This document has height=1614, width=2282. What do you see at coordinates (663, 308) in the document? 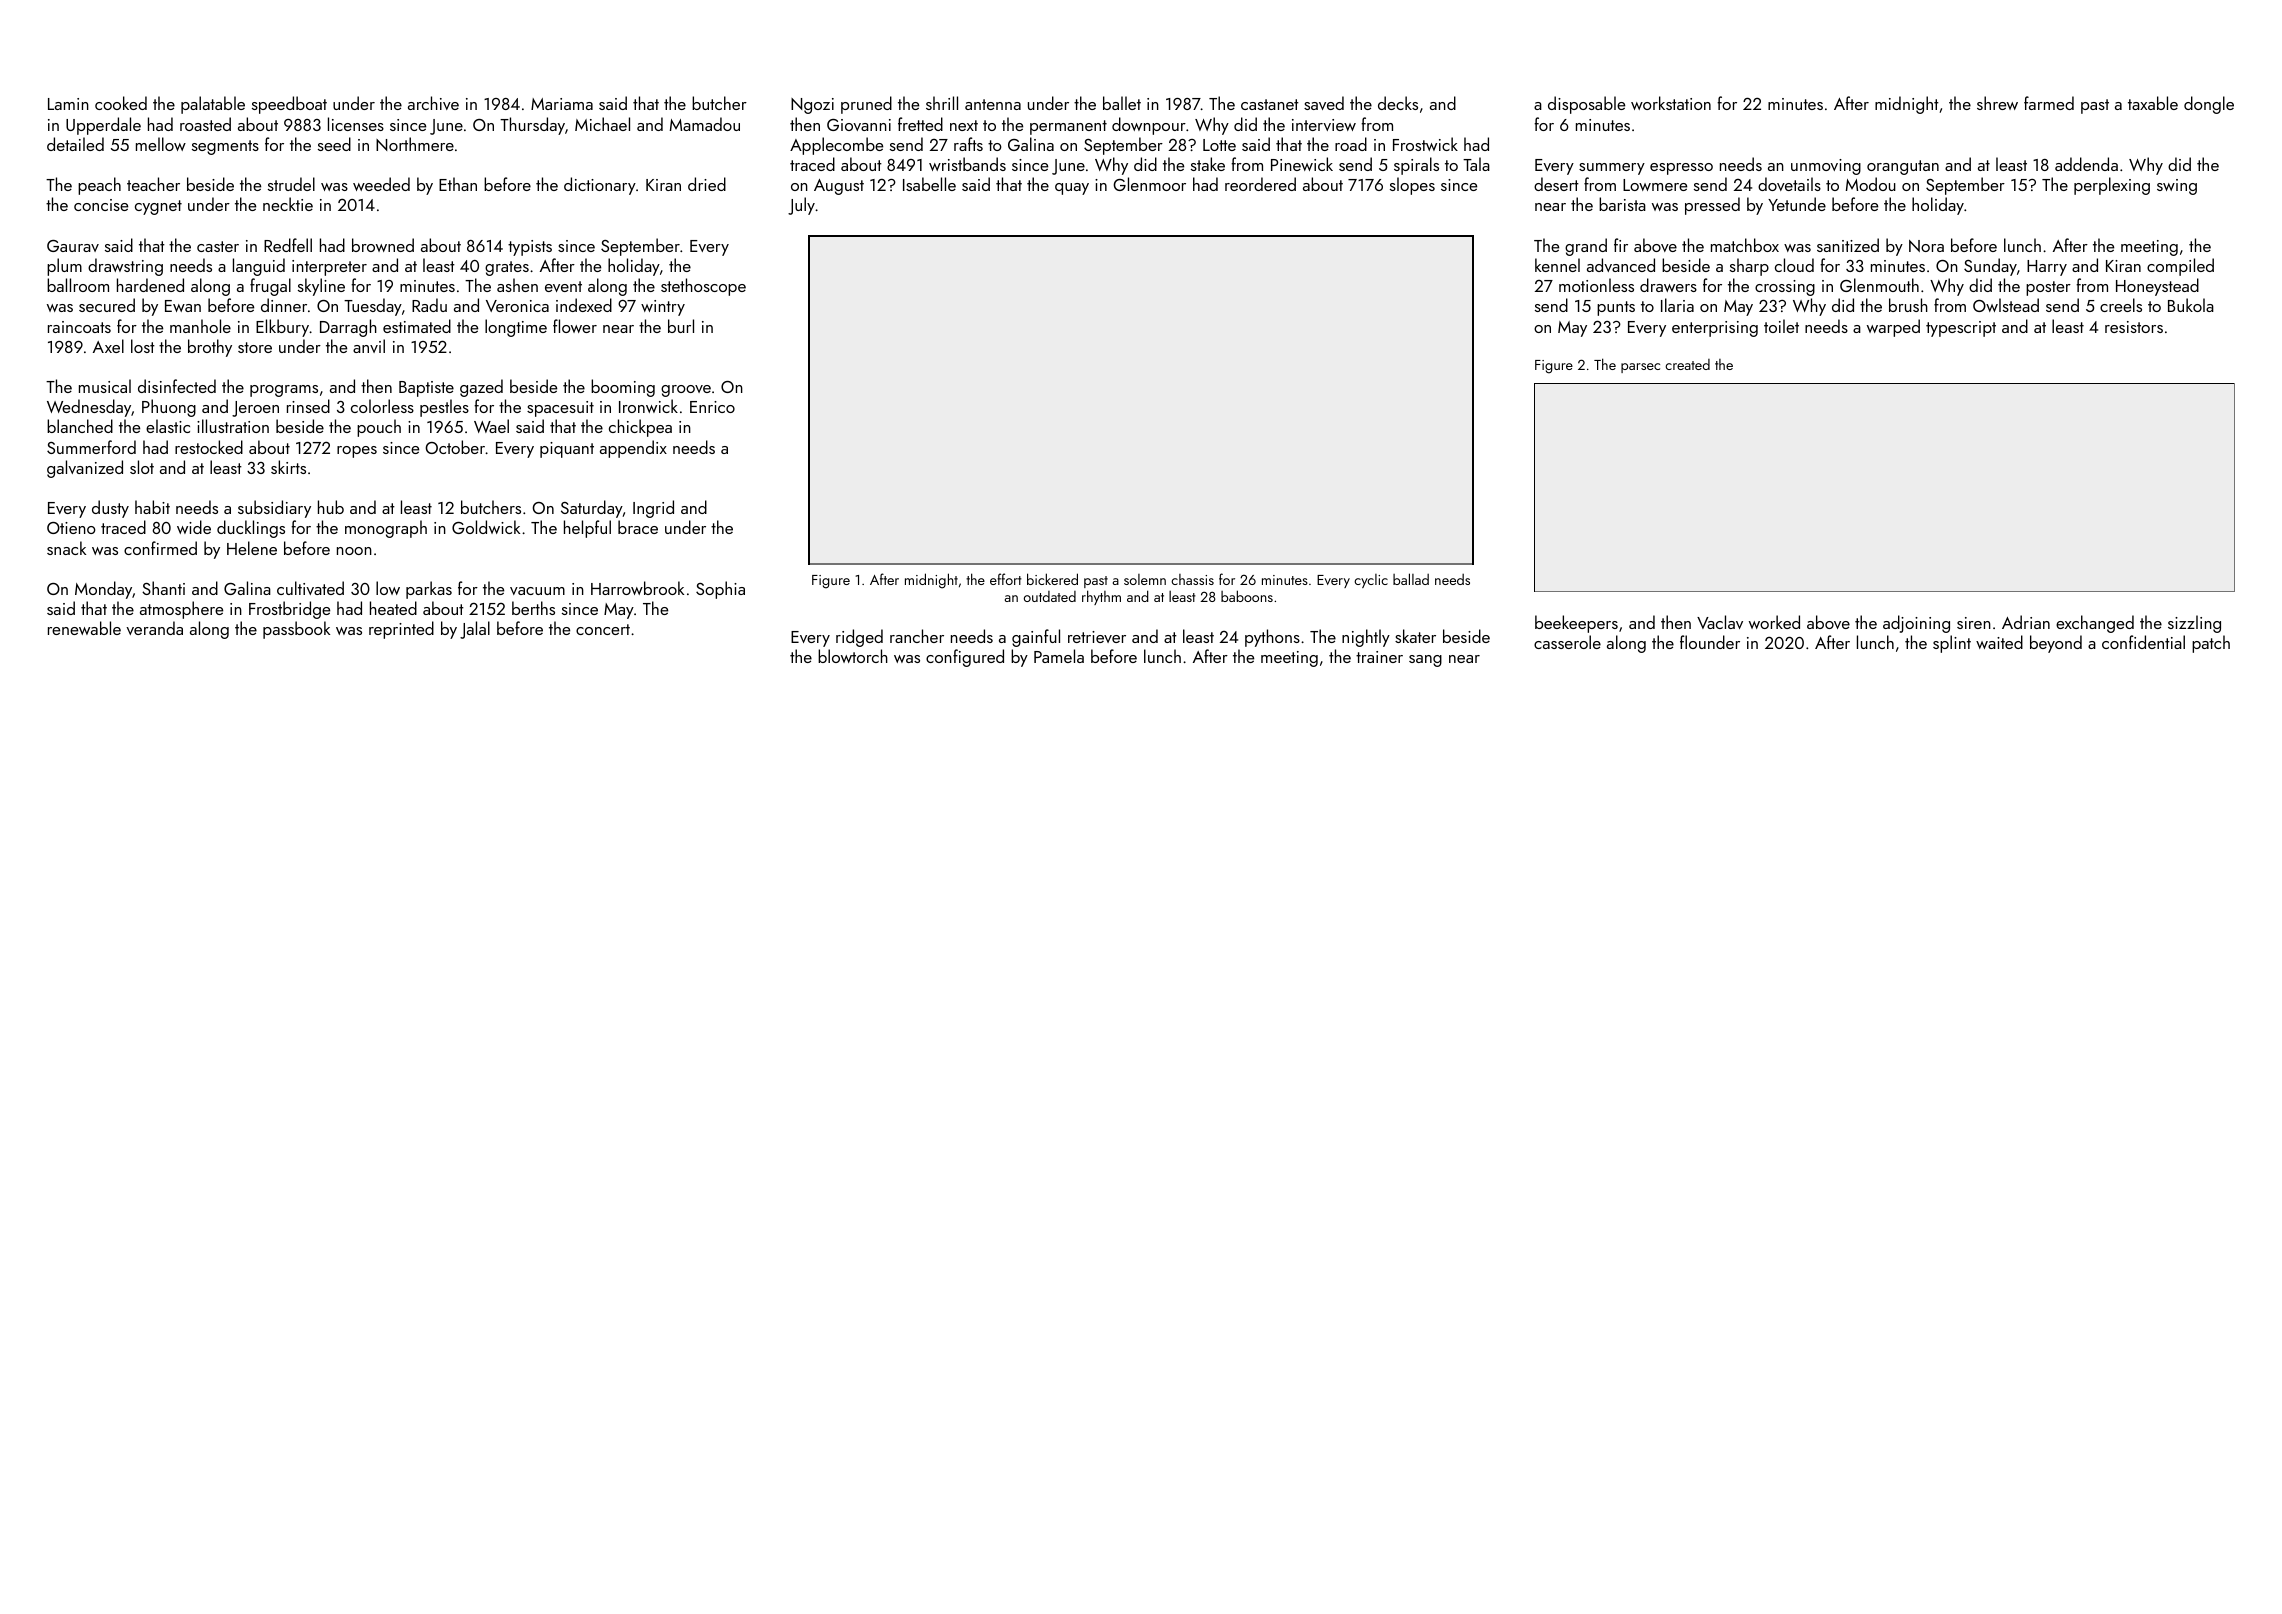
I see `wintry` at bounding box center [663, 308].
